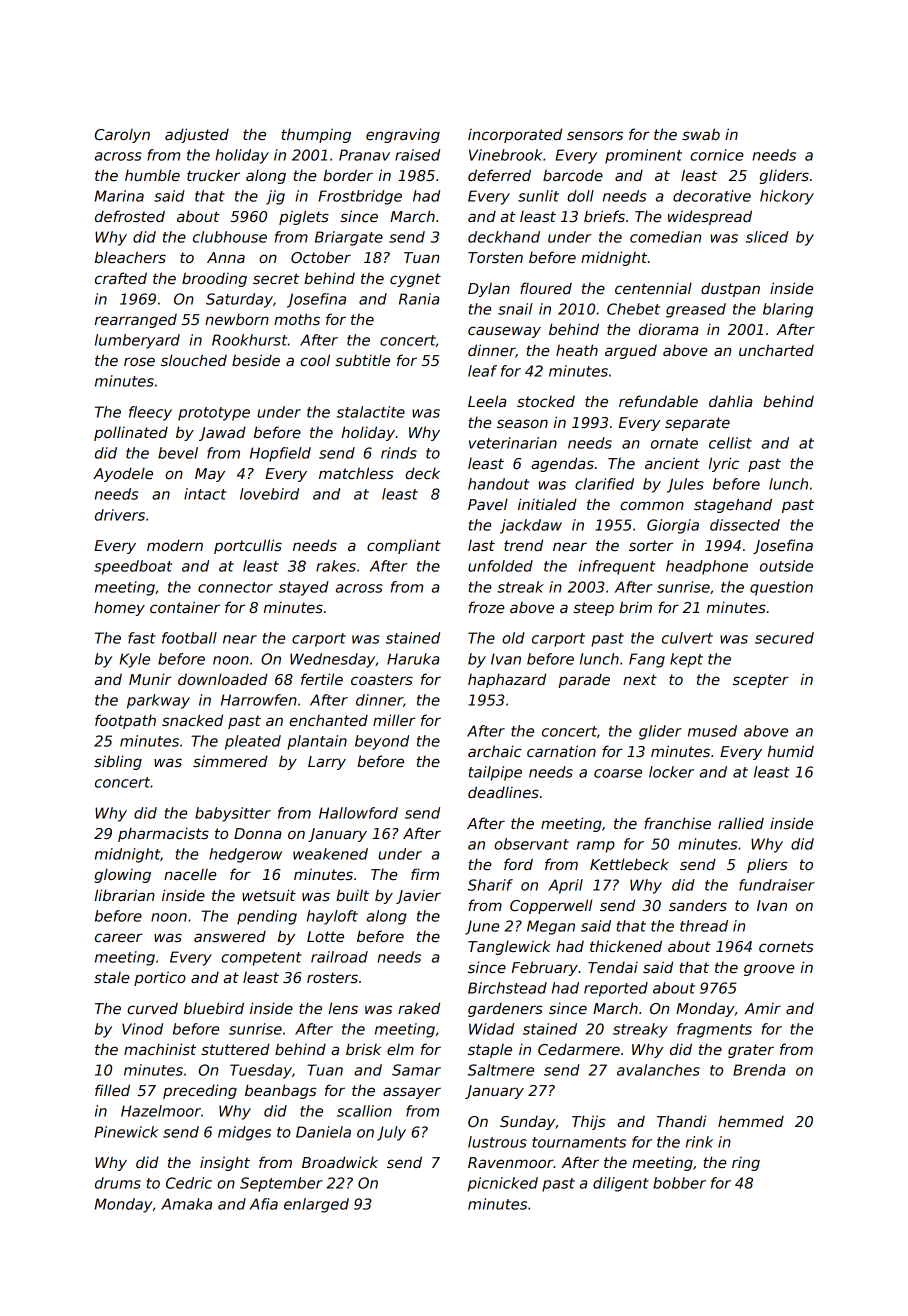 This screenshot has width=908, height=1316. I want to click on cornice, so click(717, 155).
